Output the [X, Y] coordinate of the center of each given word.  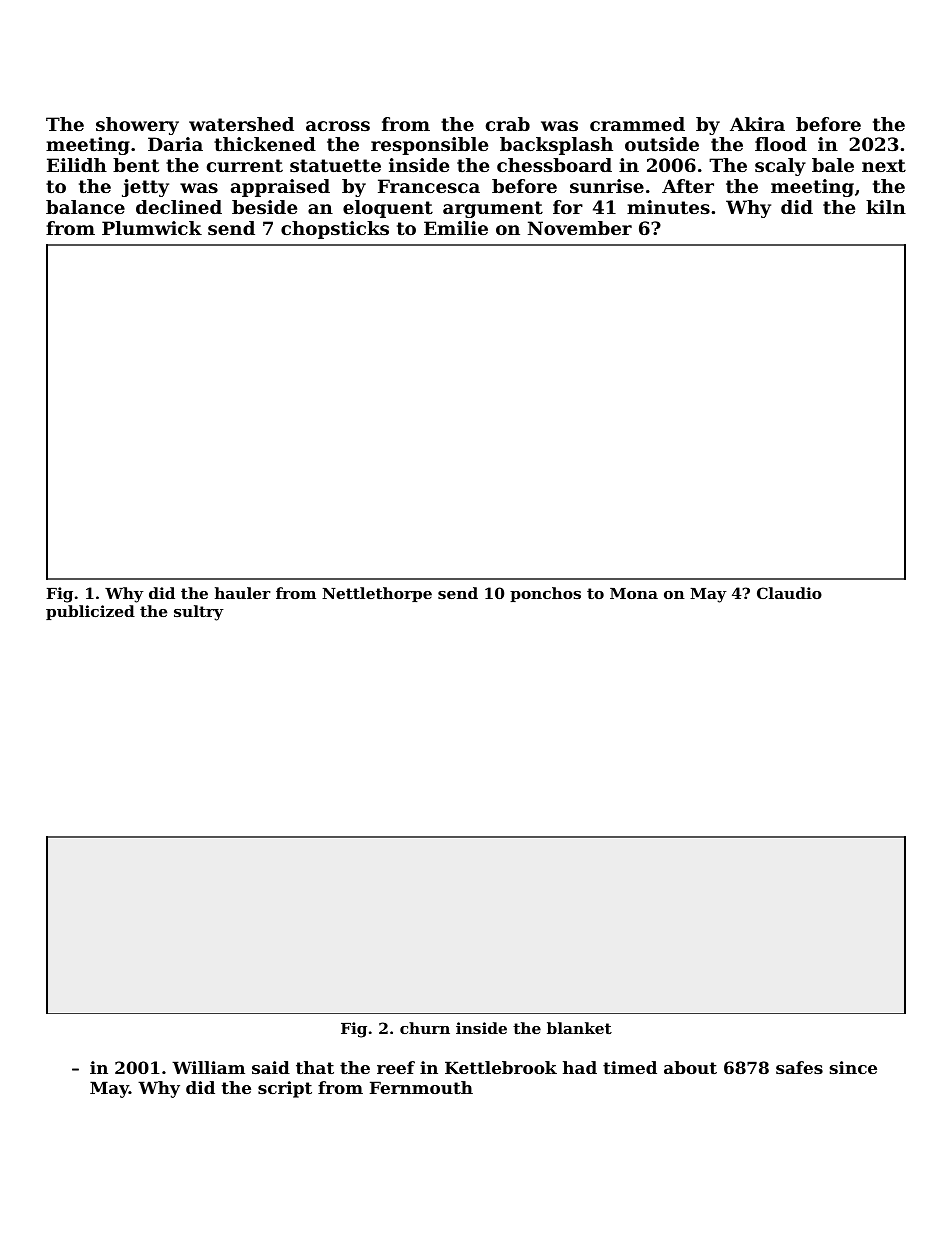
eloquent [388, 209]
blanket [579, 1028]
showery [137, 126]
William [208, 1067]
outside [662, 144]
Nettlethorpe [377, 594]
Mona [634, 593]
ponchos [545, 594]
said [271, 1067]
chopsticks [335, 230]
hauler [243, 593]
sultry [199, 613]
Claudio [789, 593]
